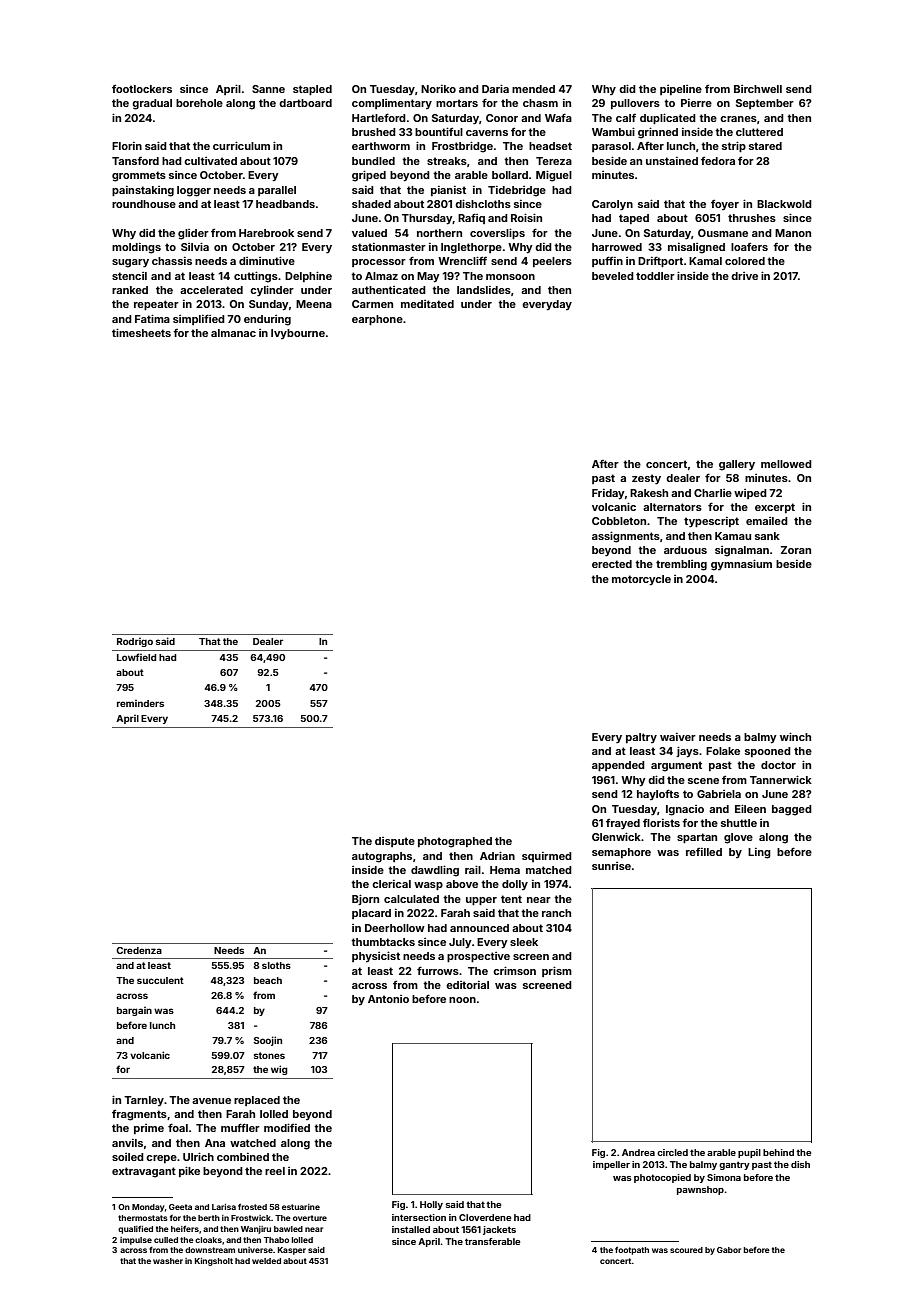  I want to click on footlockers, so click(142, 89).
